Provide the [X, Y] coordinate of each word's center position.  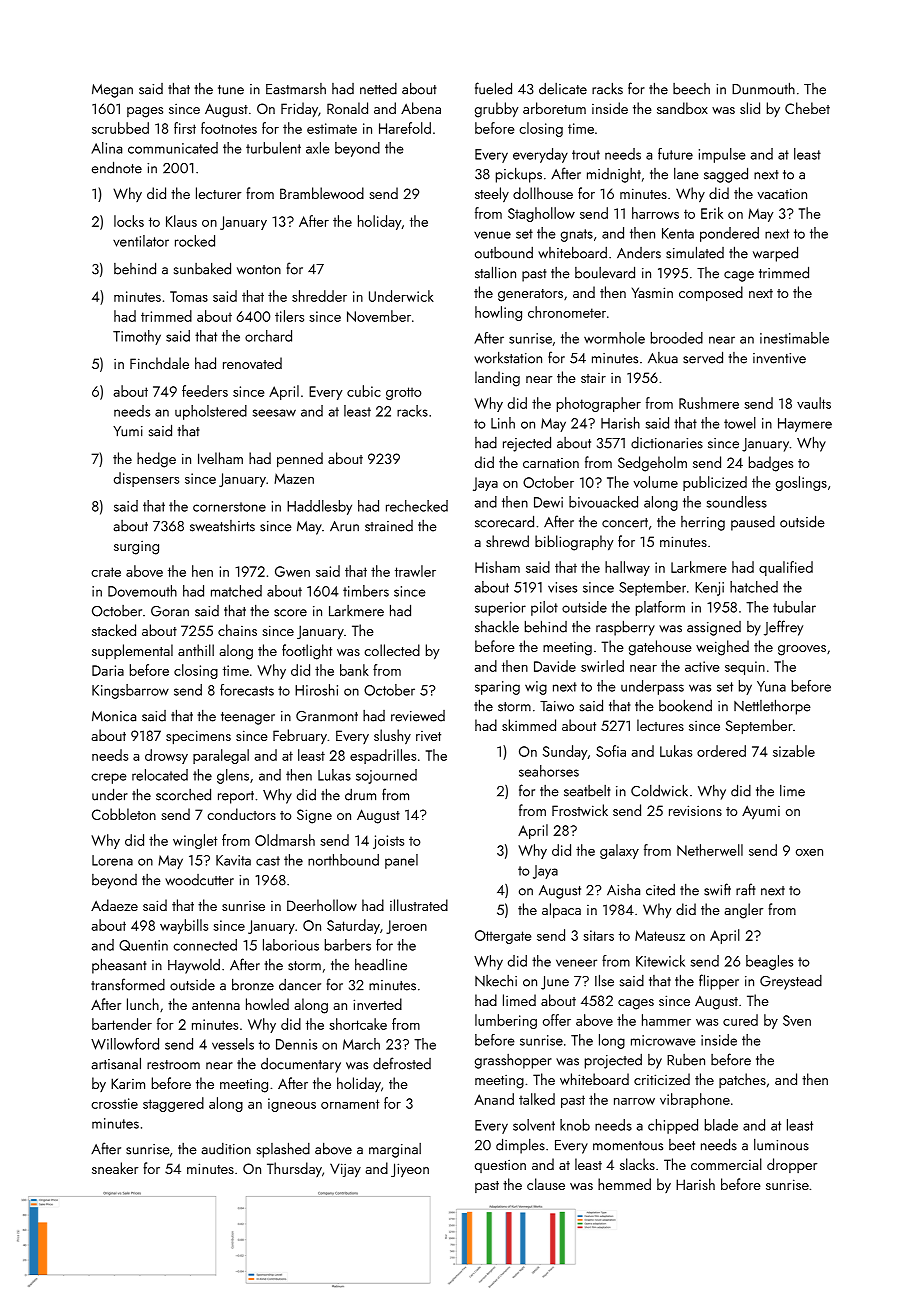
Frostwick [580, 810]
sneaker [115, 1168]
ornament [350, 1104]
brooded [677, 338]
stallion [495, 272]
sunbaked [202, 268]
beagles [769, 962]
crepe [109, 778]
